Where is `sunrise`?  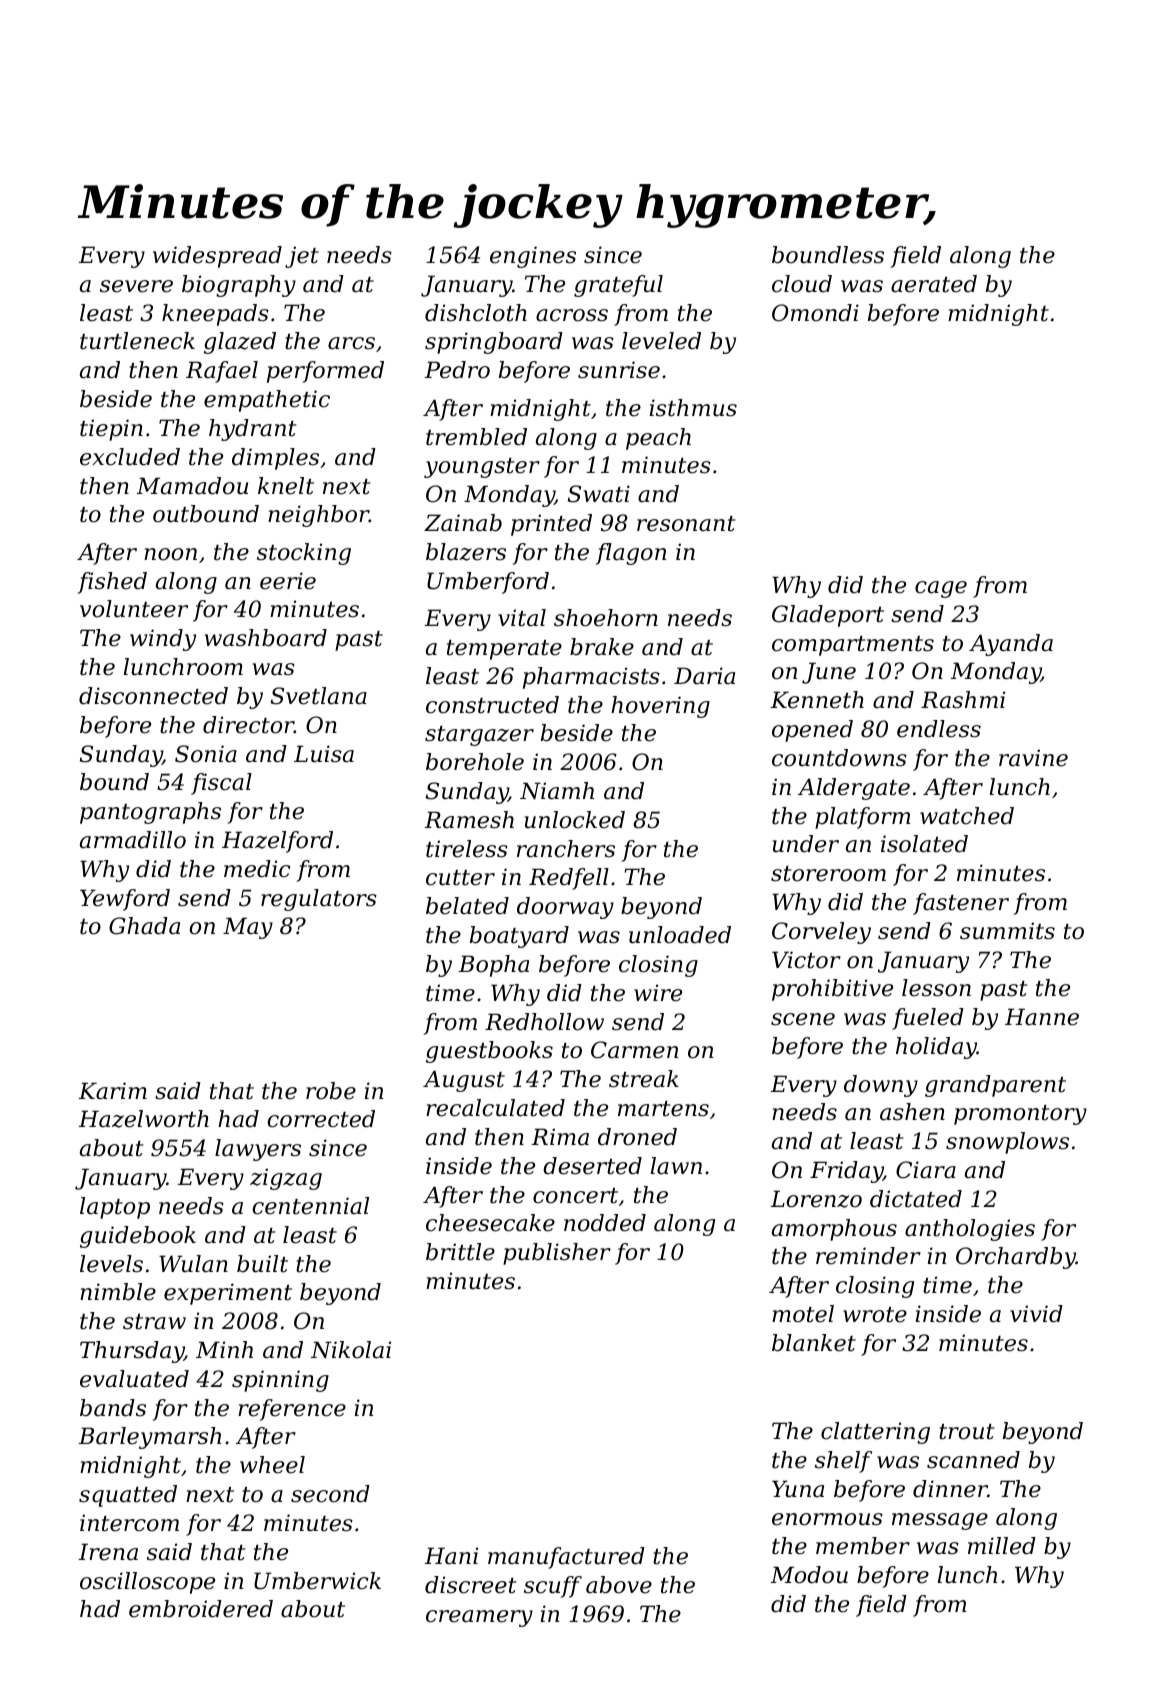 sunrise is located at coordinates (619, 370).
